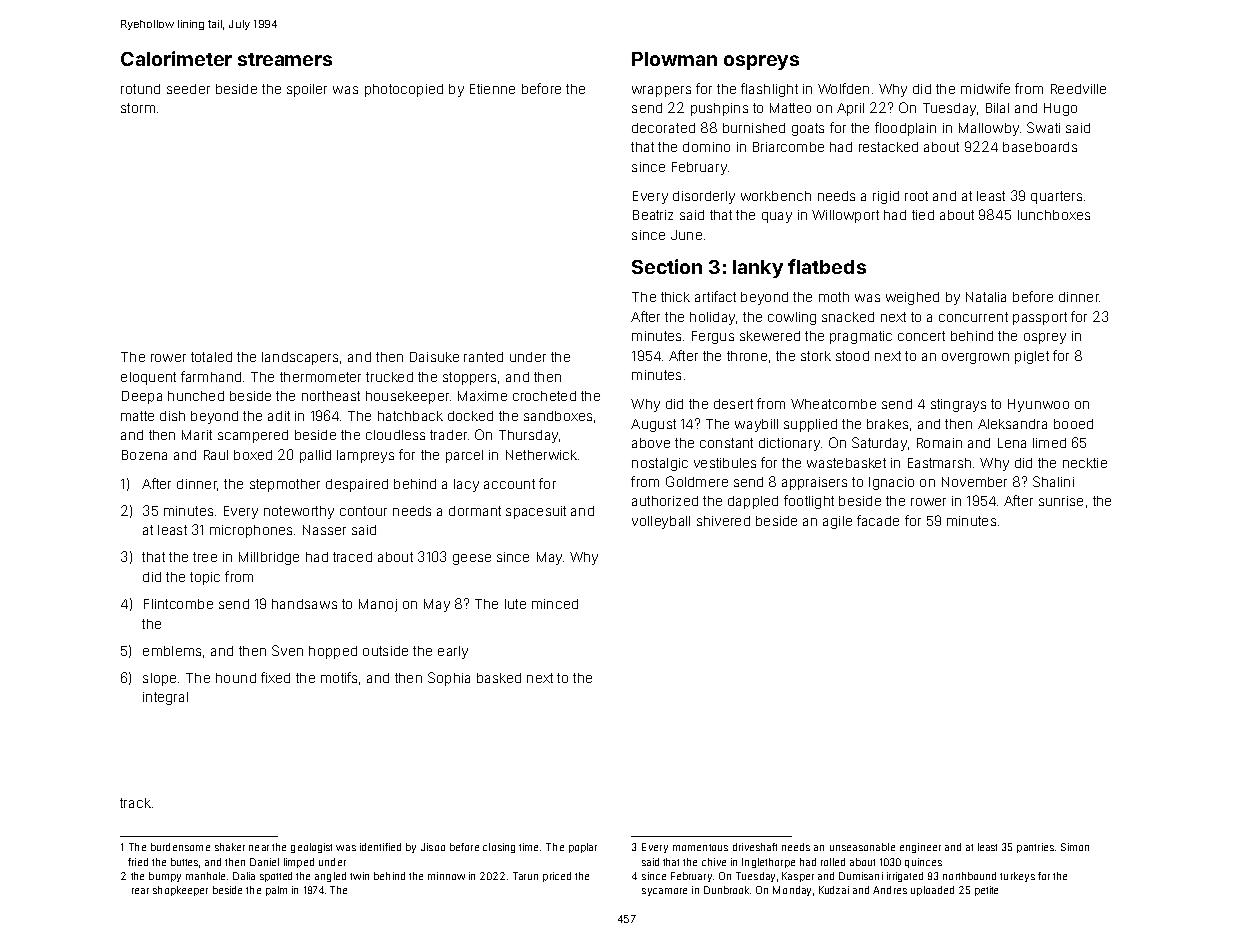 The height and width of the screenshot is (952, 1233). Describe the element at coordinates (176, 58) in the screenshot. I see `Calorimeter` at that location.
